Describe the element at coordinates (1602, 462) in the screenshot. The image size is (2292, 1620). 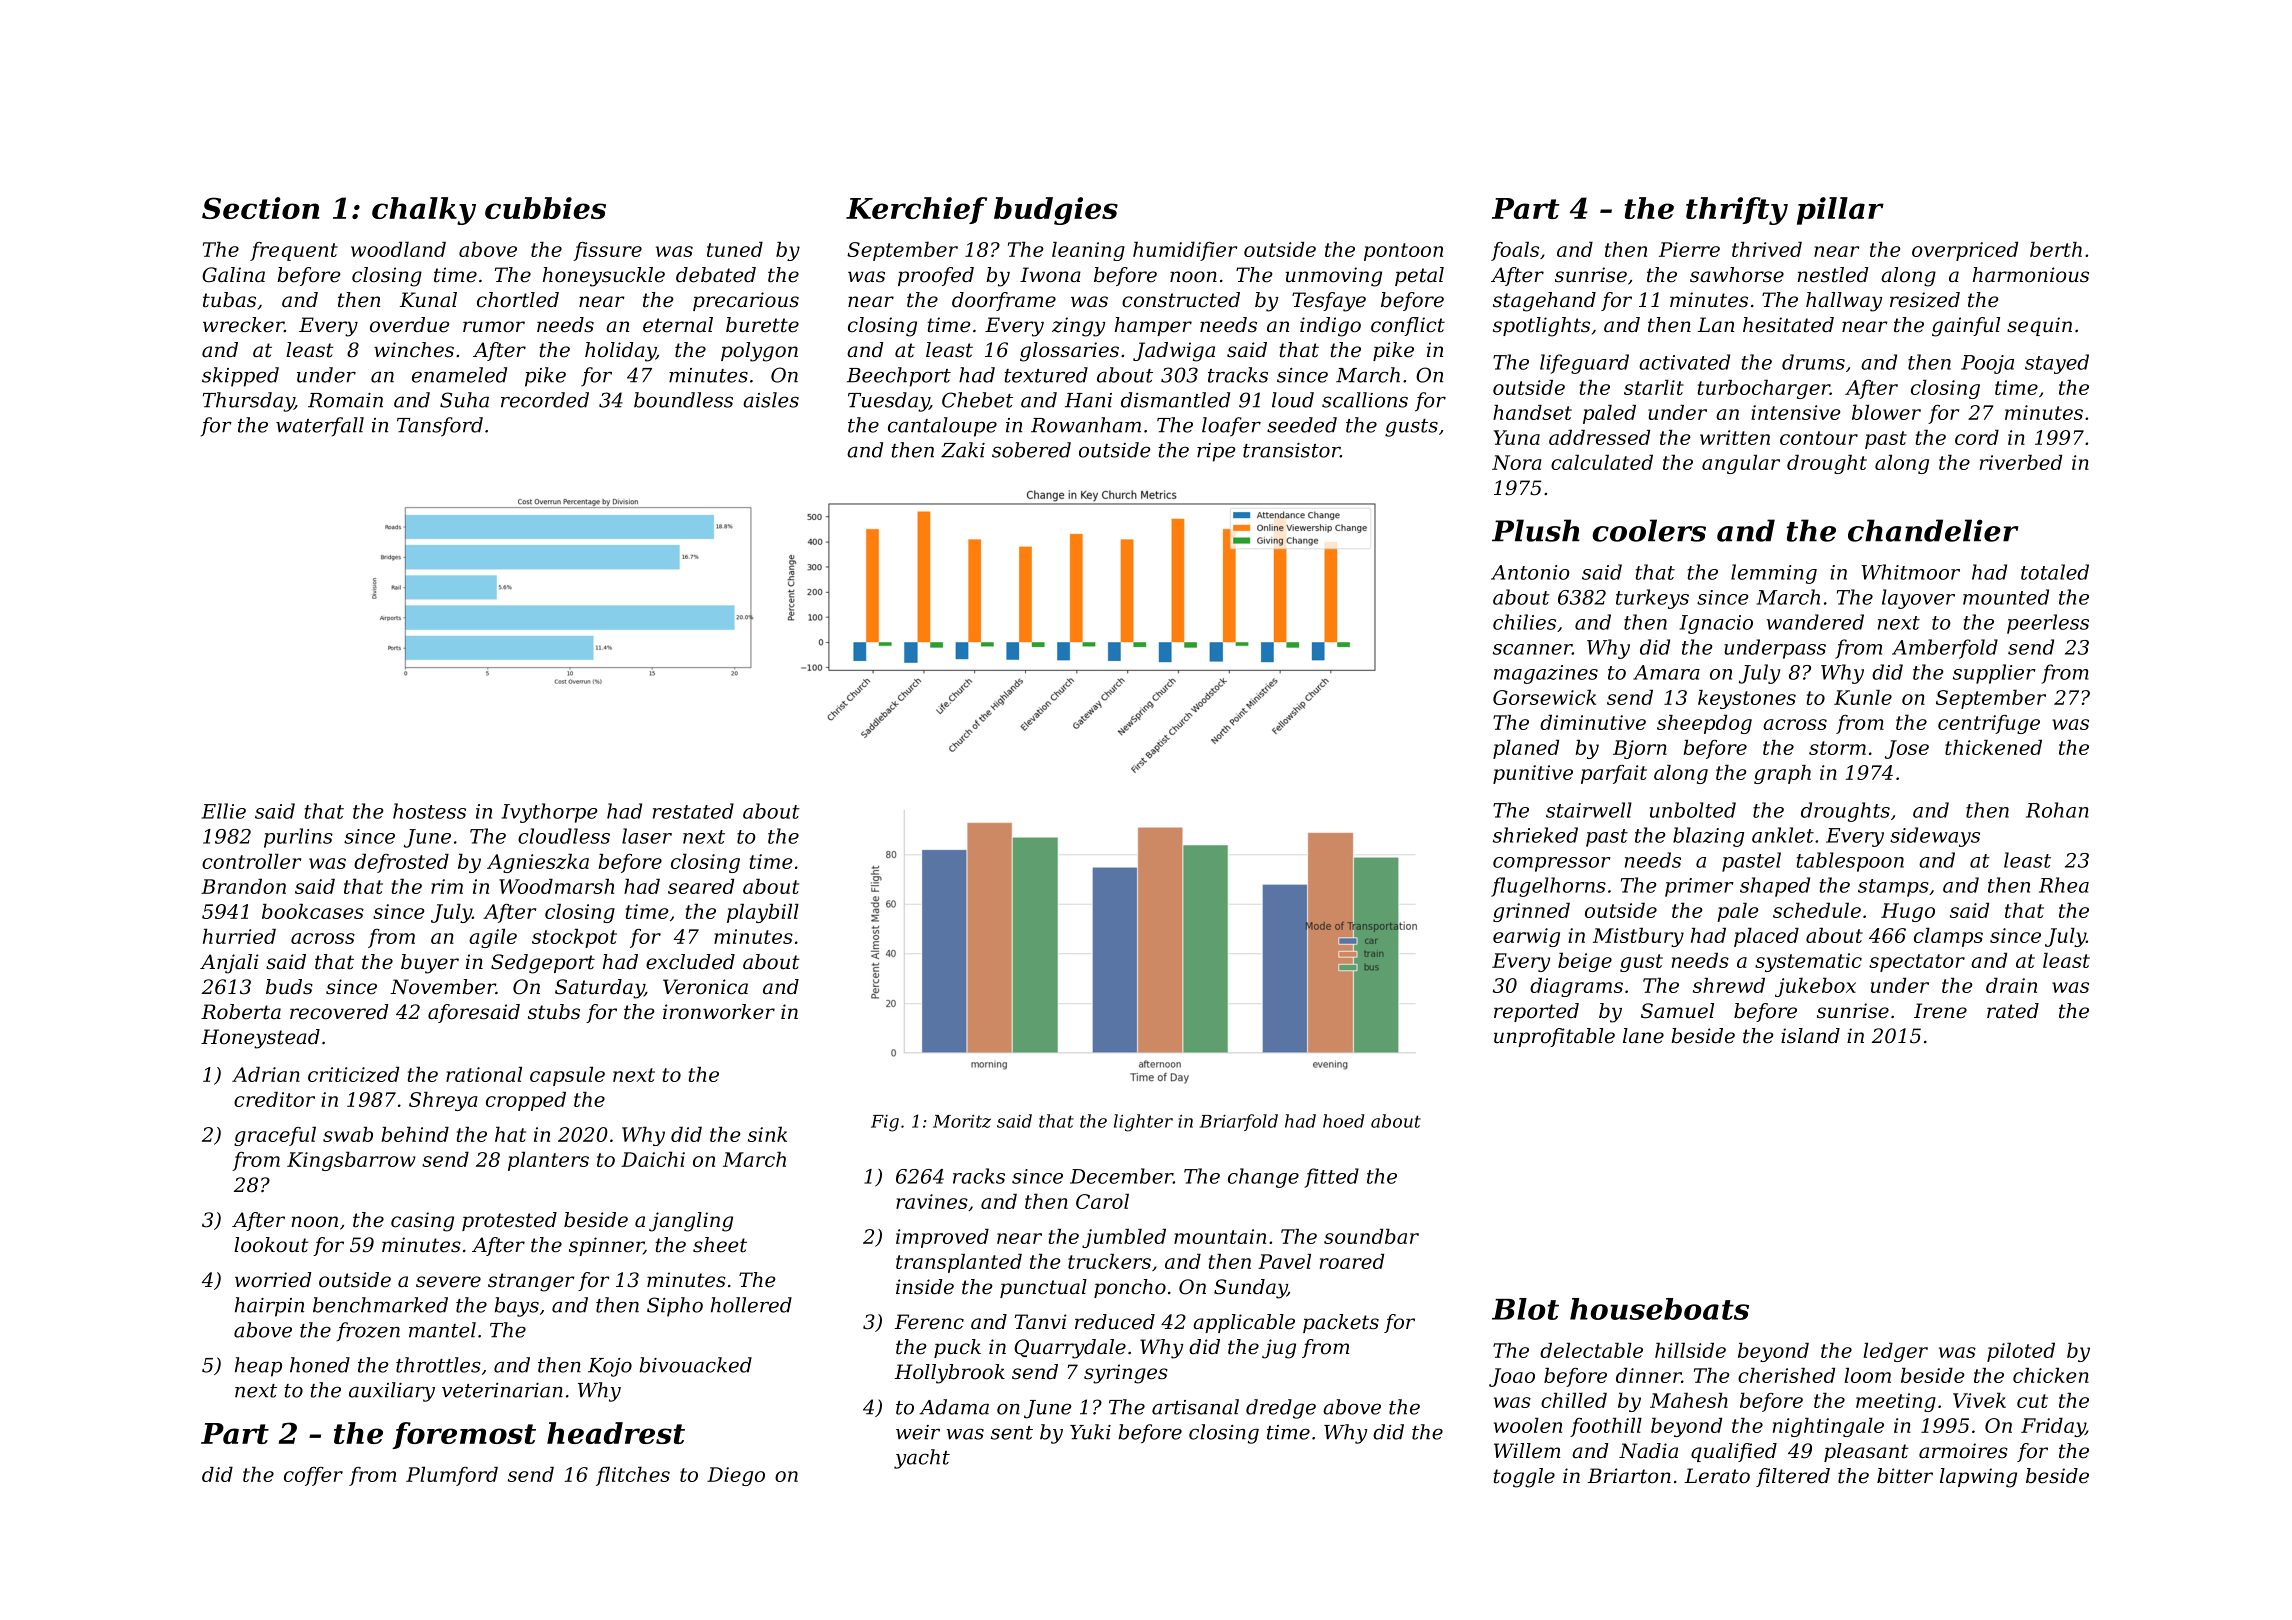
I see `calculated` at that location.
